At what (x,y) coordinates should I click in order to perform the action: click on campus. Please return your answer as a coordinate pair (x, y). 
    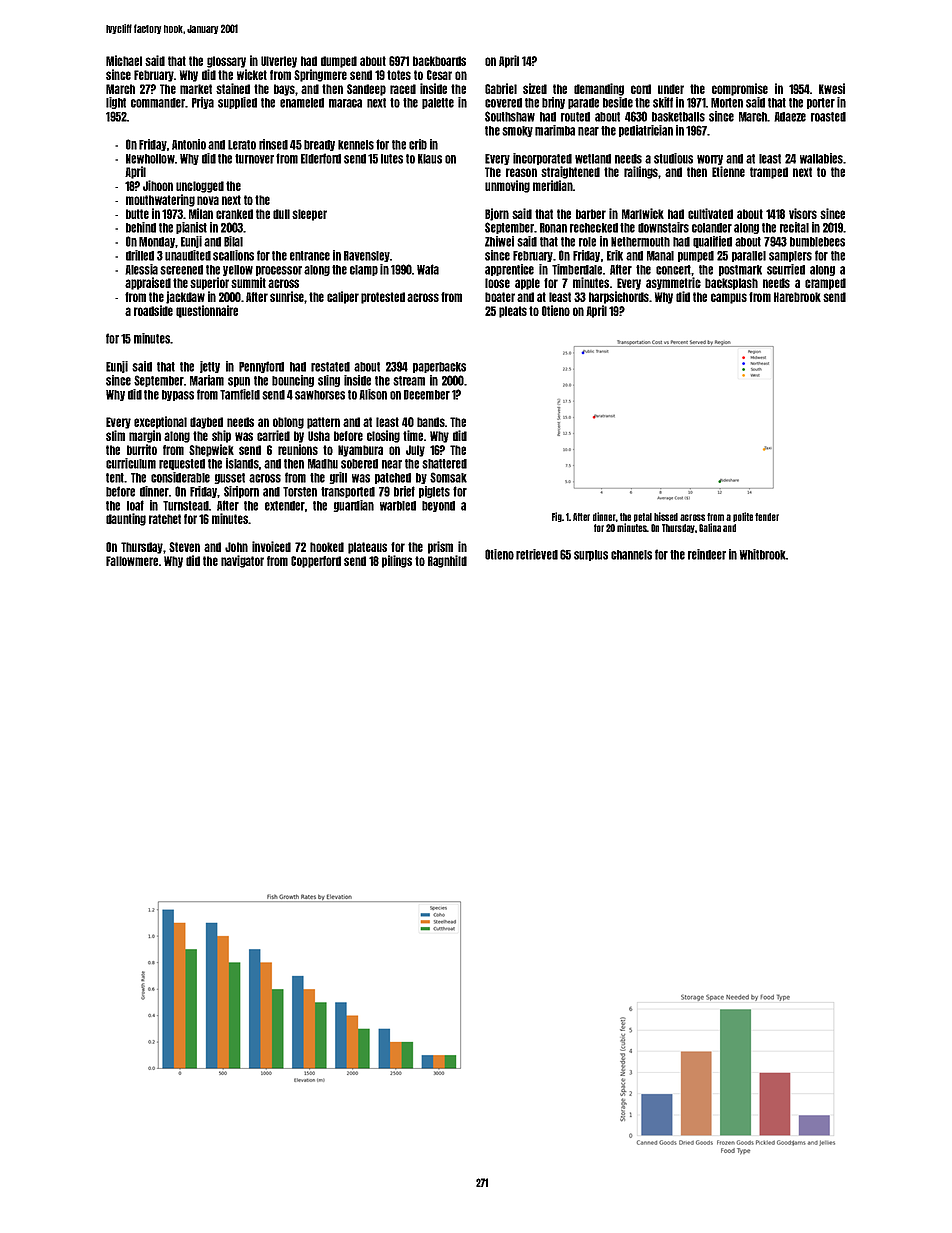
    Looking at the image, I should click on (729, 298).
